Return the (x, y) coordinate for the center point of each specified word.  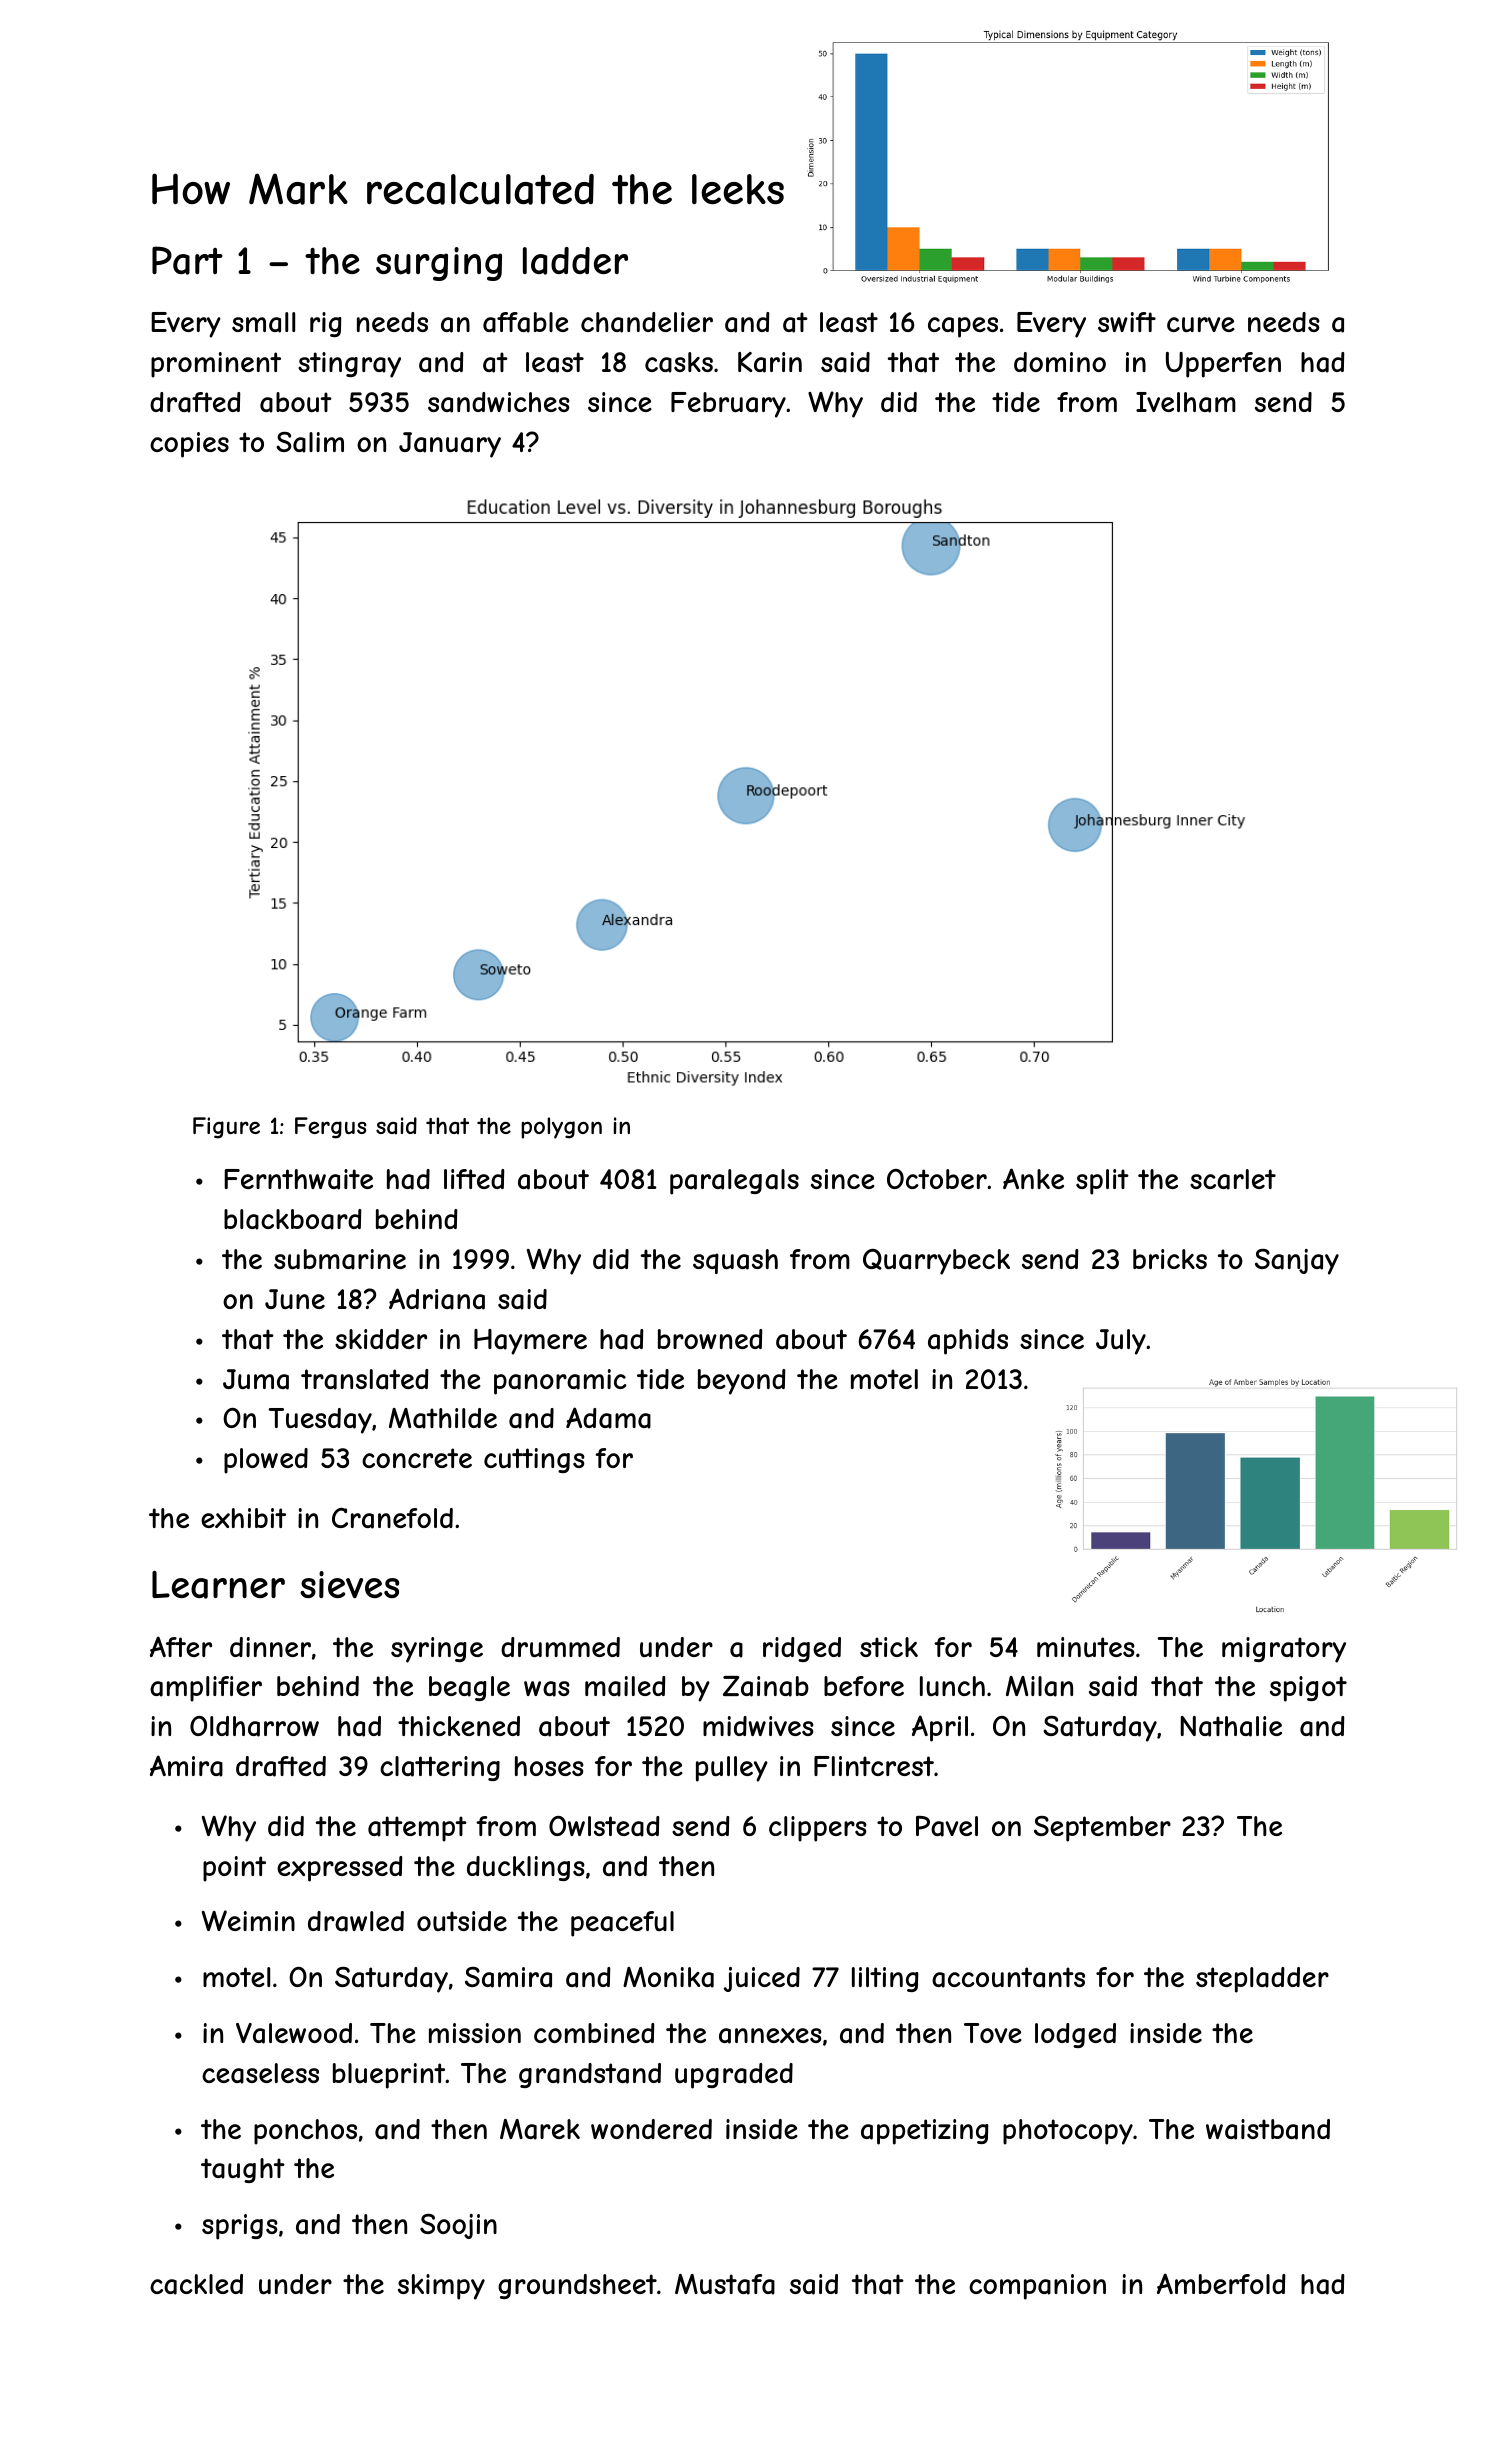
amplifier (206, 1689)
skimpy (441, 2287)
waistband (1268, 2129)
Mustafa (725, 2284)
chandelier (647, 322)
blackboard (293, 1219)
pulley (732, 1769)
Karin (770, 362)
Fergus (331, 1128)
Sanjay (1297, 1262)
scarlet (1233, 1179)
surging (439, 264)
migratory (1284, 1650)
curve (1201, 324)
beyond (742, 1382)
